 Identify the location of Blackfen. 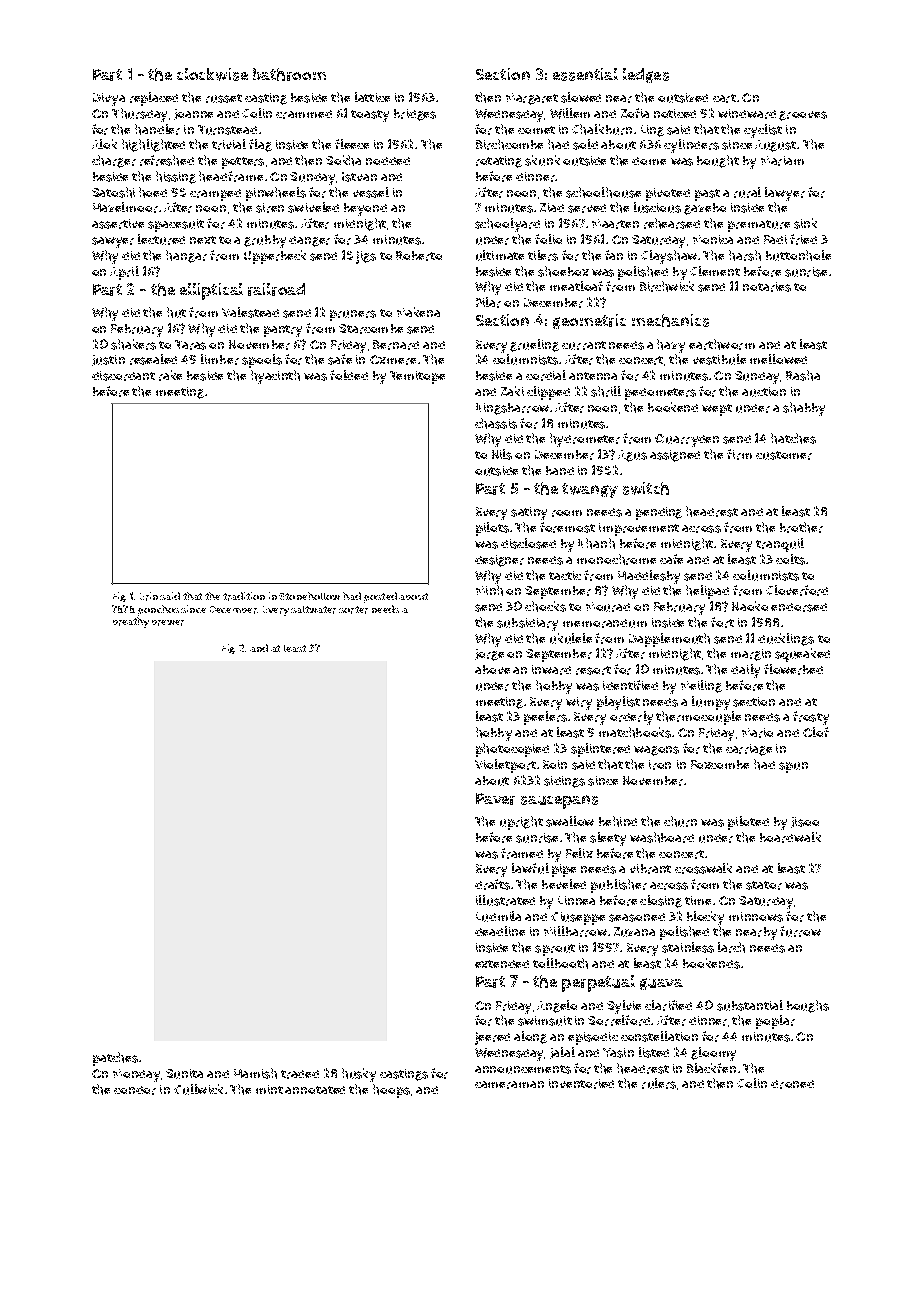
(711, 1068).
